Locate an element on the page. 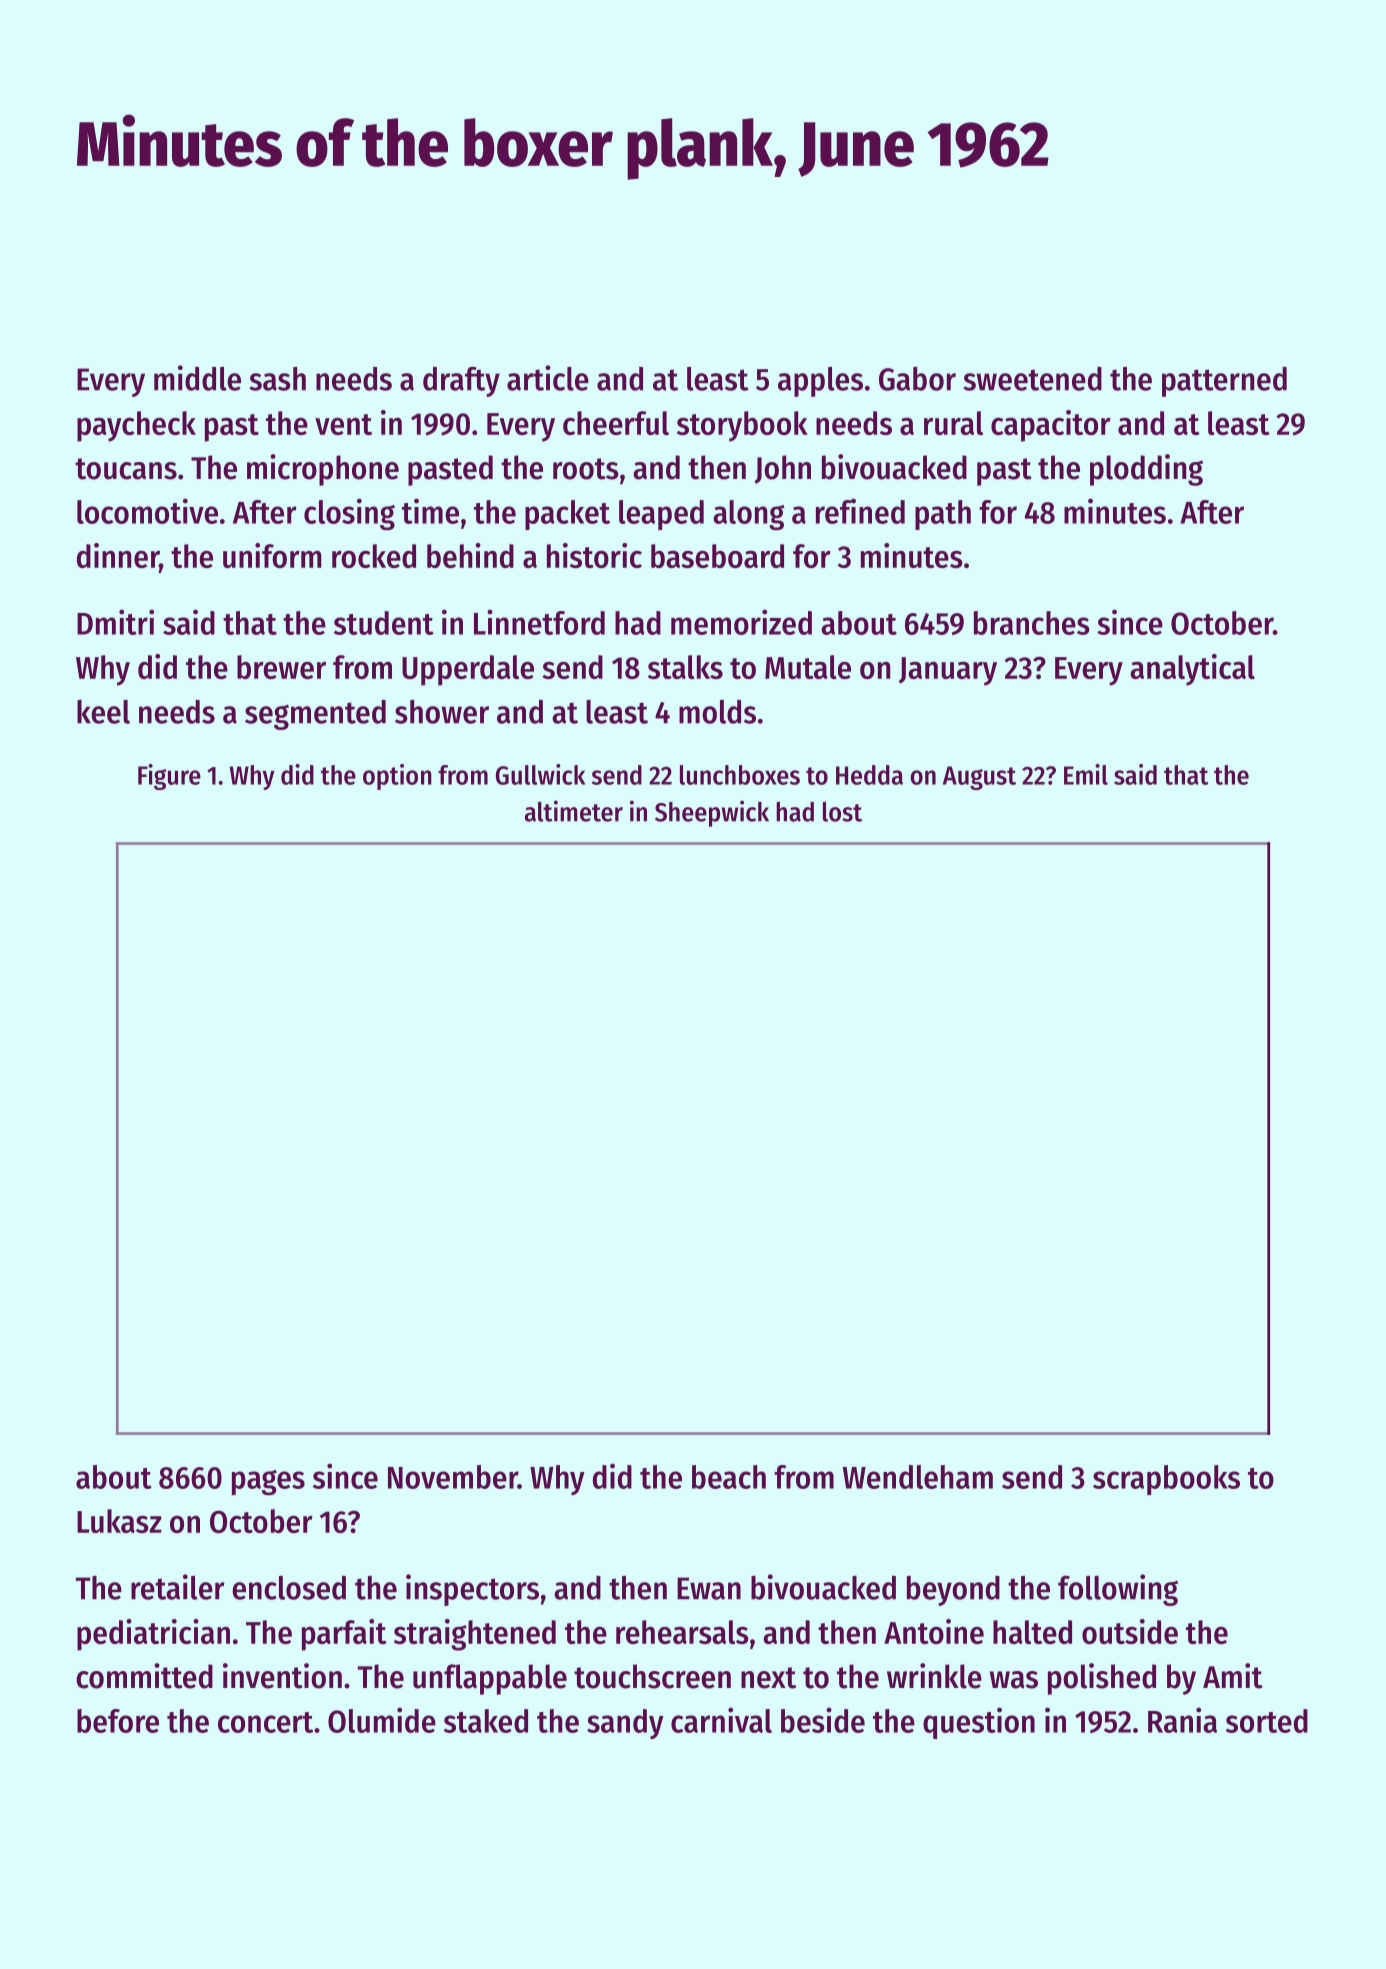  Wendleham is located at coordinates (918, 1477).
